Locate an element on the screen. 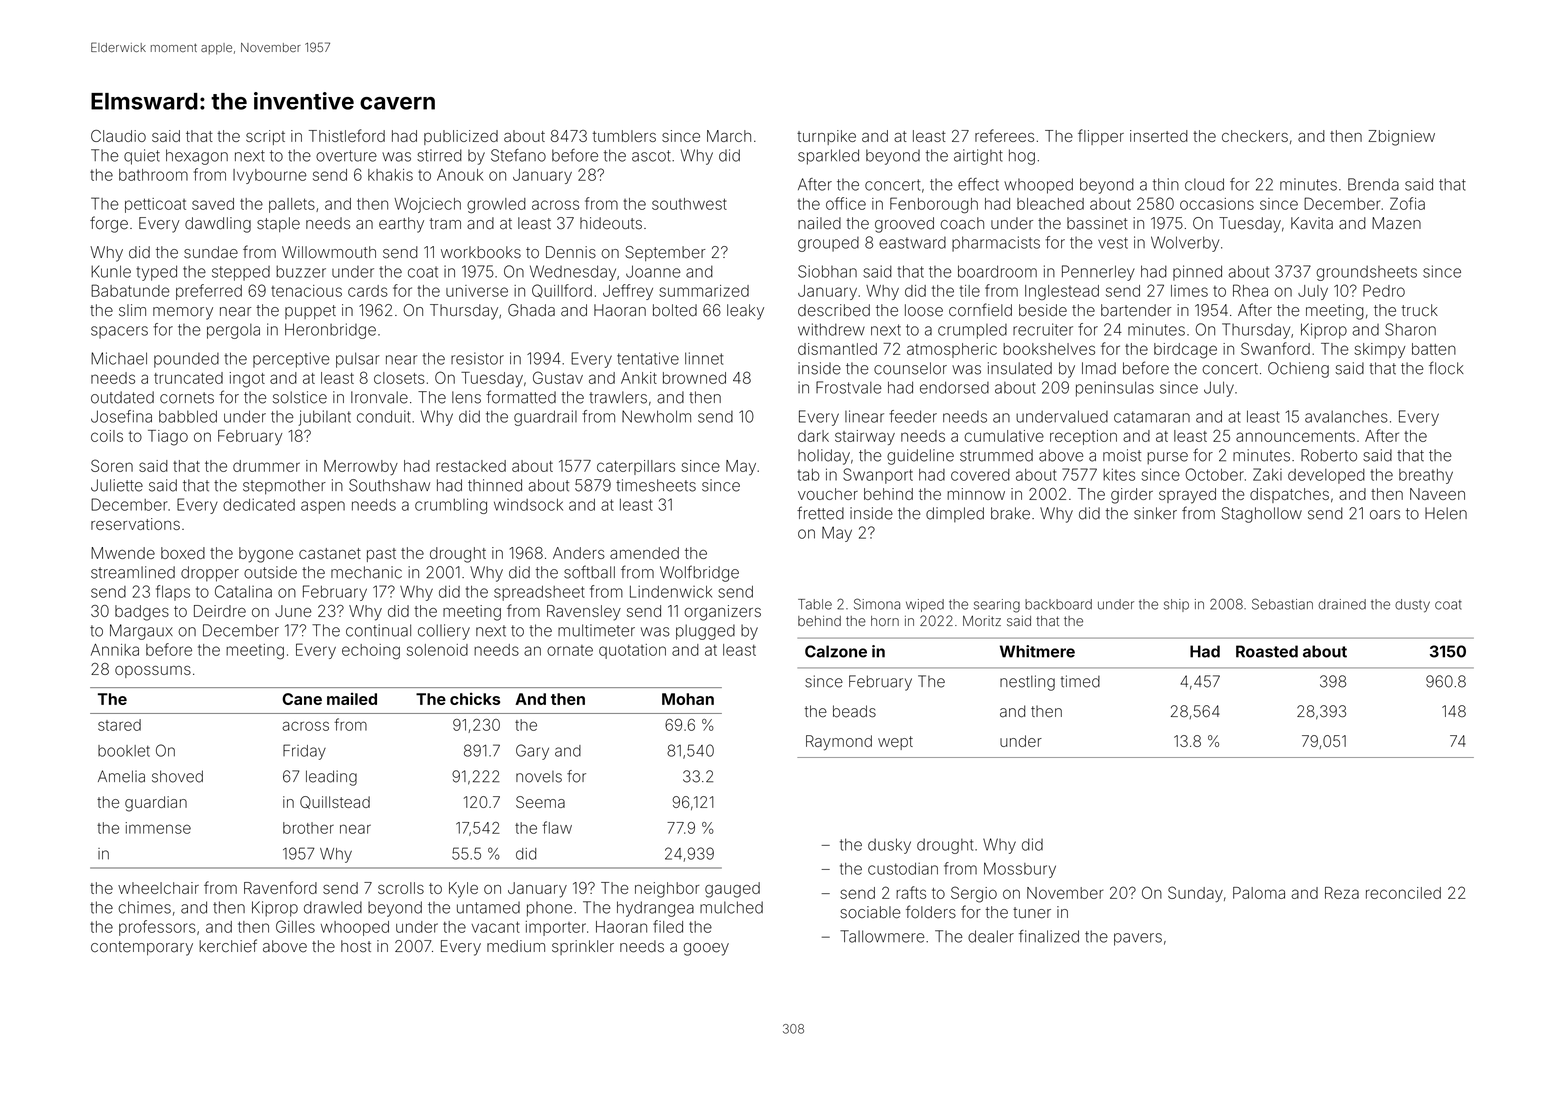 This screenshot has height=1106, width=1564. nailed is located at coordinates (819, 223).
